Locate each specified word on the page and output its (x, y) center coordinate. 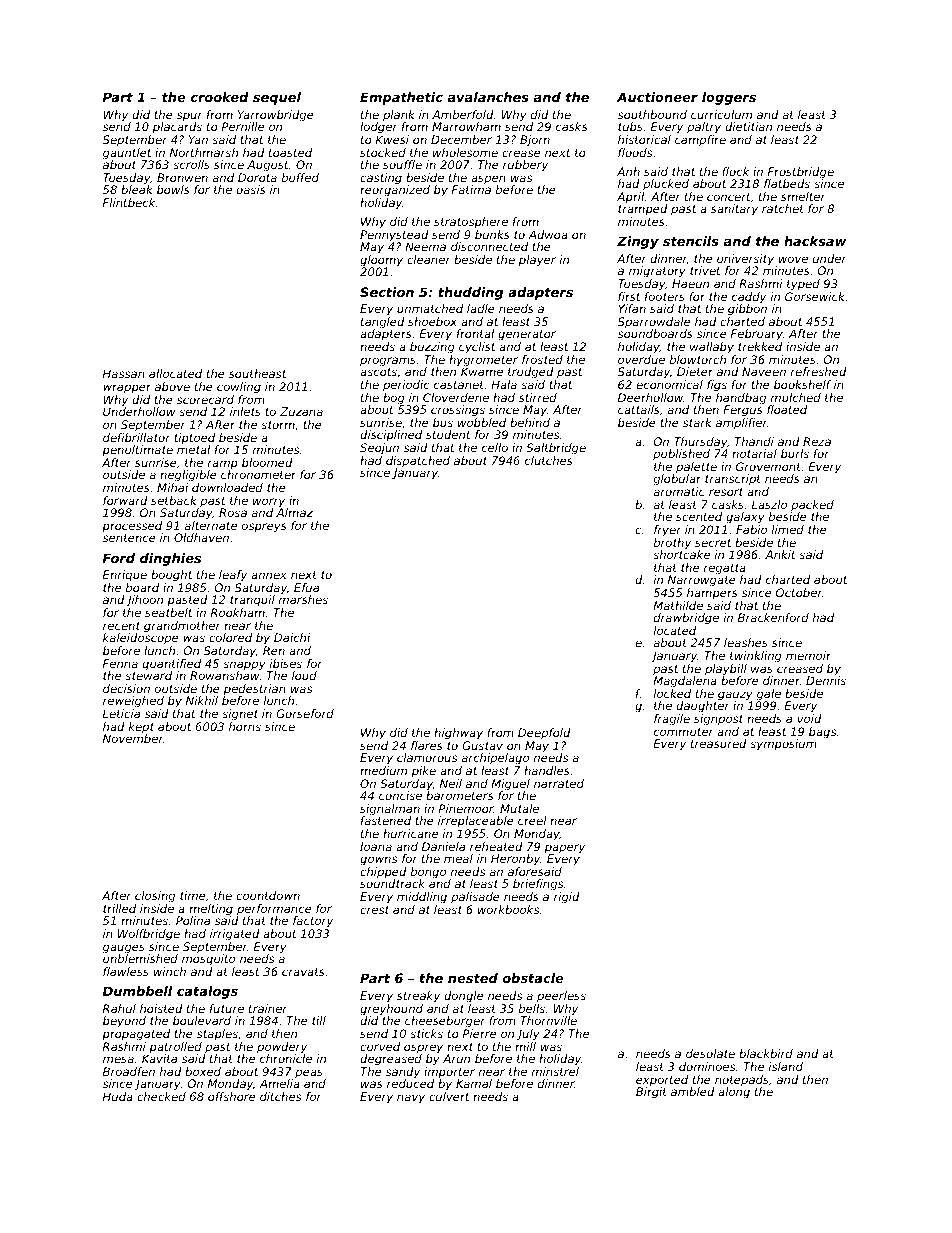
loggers (729, 98)
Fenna (120, 663)
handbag (741, 399)
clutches (549, 460)
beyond (124, 1022)
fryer (668, 531)
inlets (245, 411)
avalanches (488, 97)
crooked (219, 97)
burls (795, 453)
